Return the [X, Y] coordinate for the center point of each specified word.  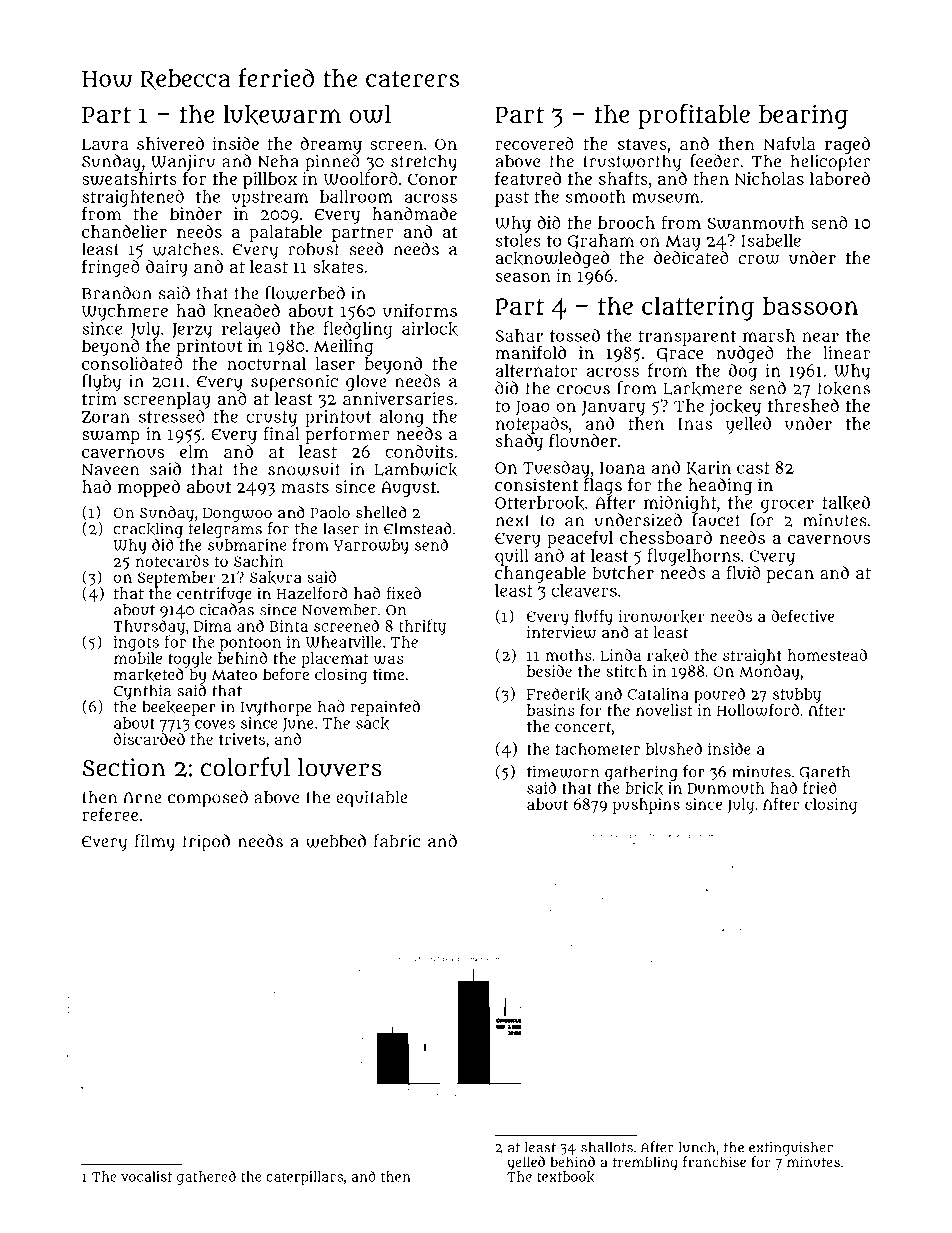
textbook [566, 1177]
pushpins [646, 806]
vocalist [146, 1176]
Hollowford [758, 709]
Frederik [558, 694]
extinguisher [791, 1149]
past [512, 199]
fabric [397, 841]
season [523, 277]
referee [110, 814]
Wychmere [125, 312]
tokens [844, 389]
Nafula [789, 143]
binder [196, 213]
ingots [136, 644]
